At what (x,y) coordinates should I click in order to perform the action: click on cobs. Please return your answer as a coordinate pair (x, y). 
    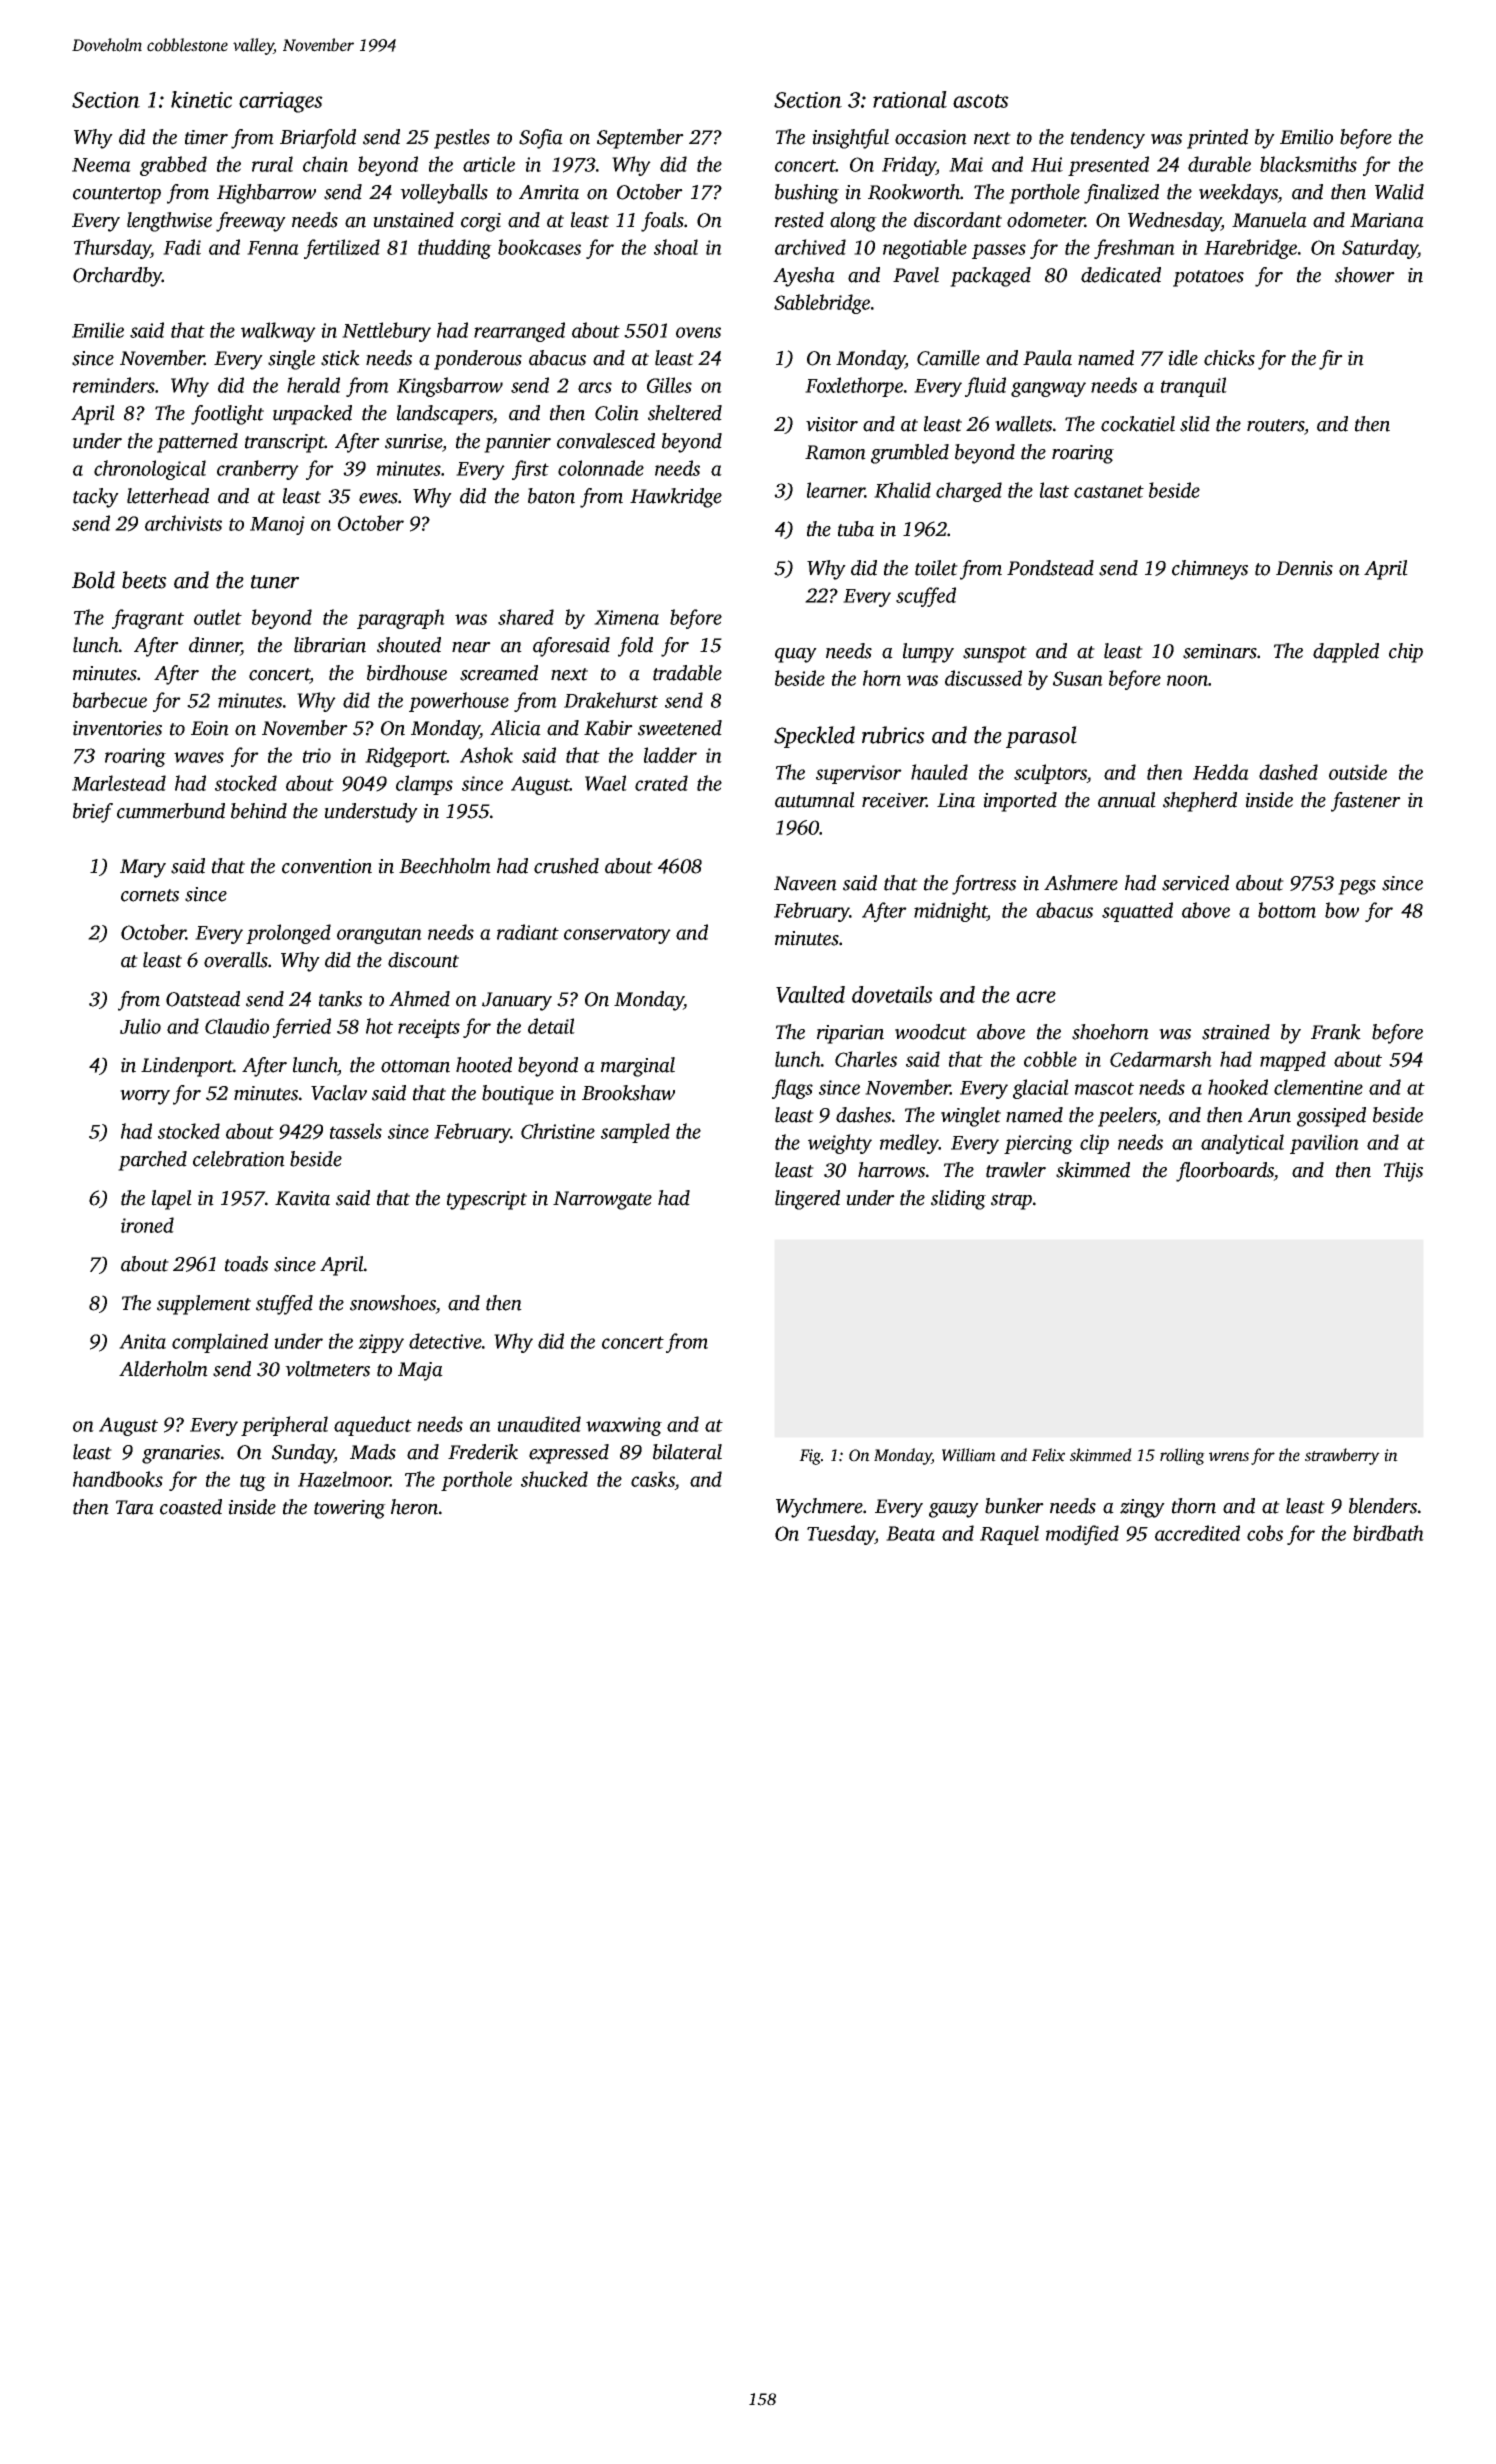
    Looking at the image, I should click on (1265, 1533).
